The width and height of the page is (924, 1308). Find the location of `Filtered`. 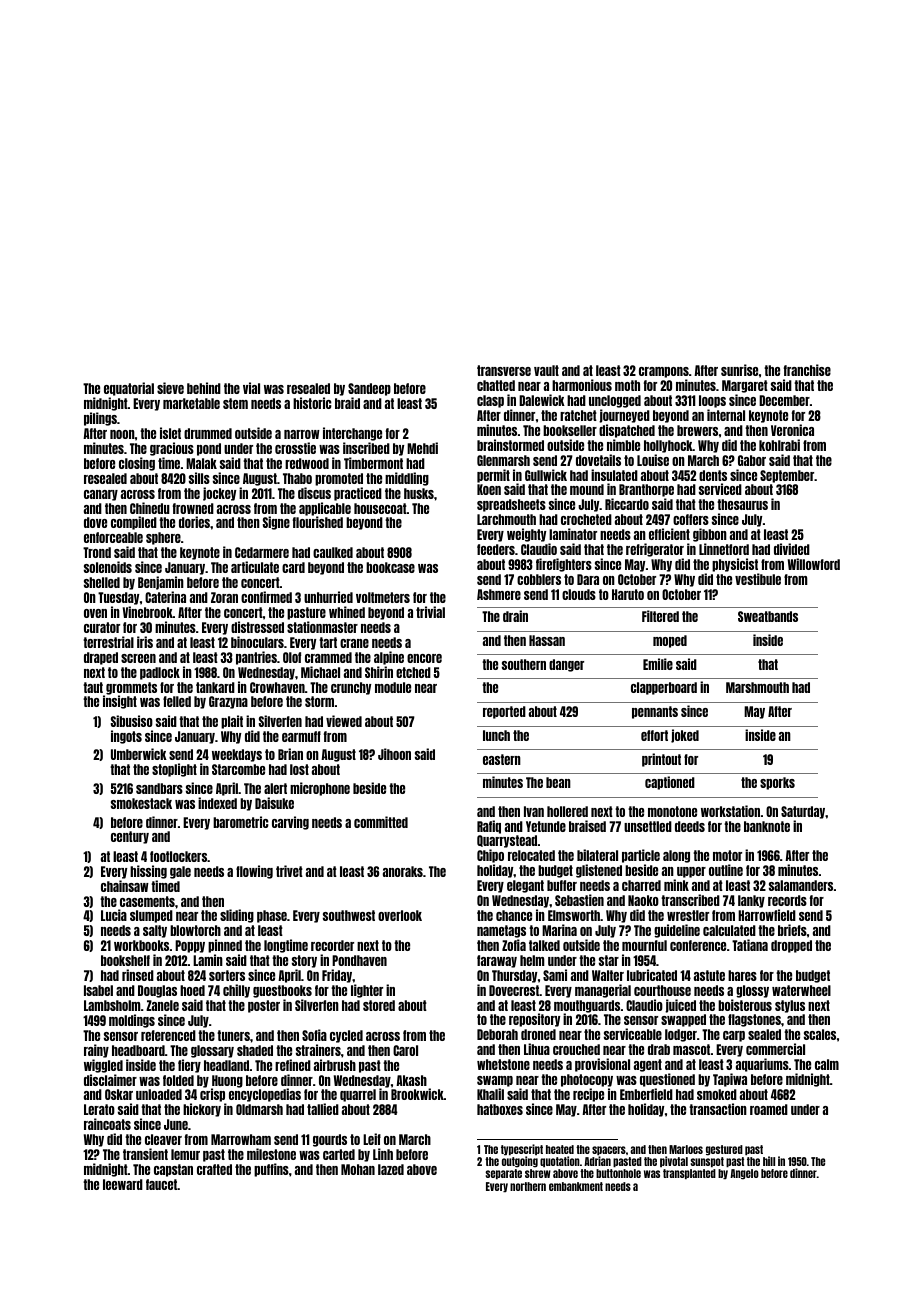

Filtered is located at coordinates (660, 616).
